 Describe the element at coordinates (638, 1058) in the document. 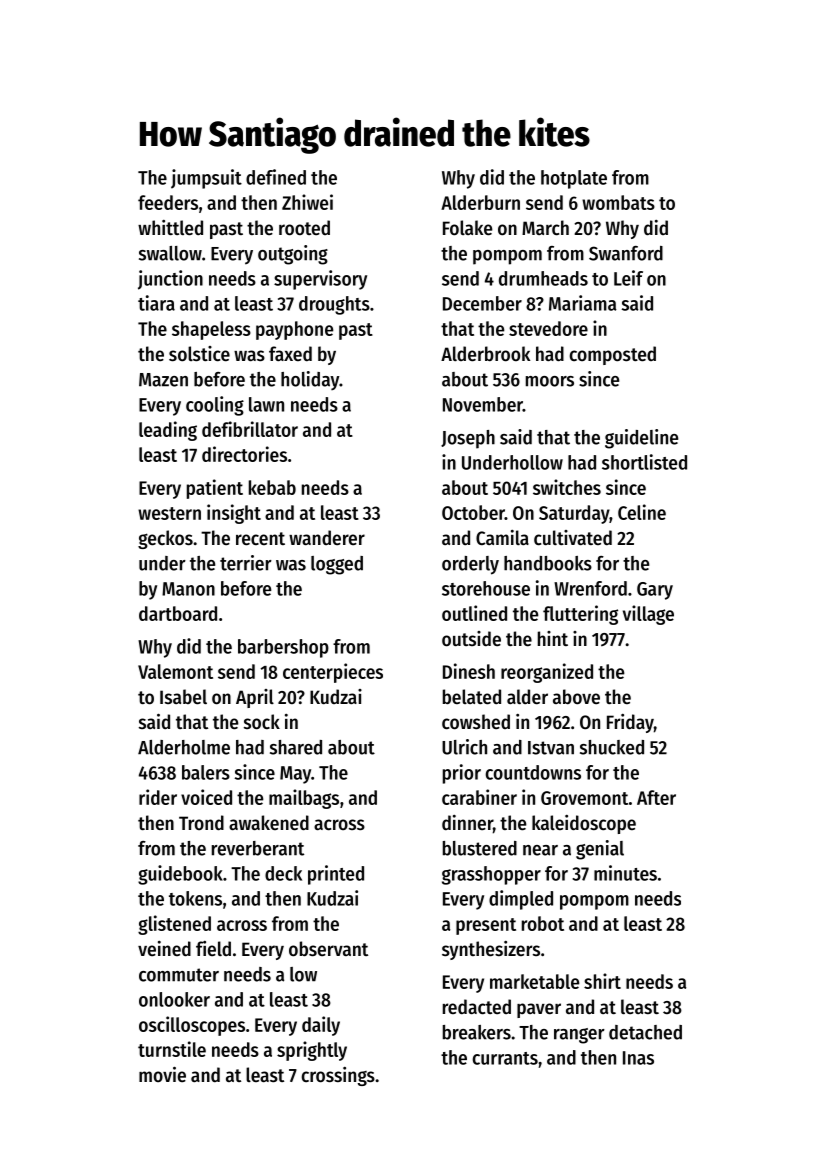

I see `Inas` at that location.
